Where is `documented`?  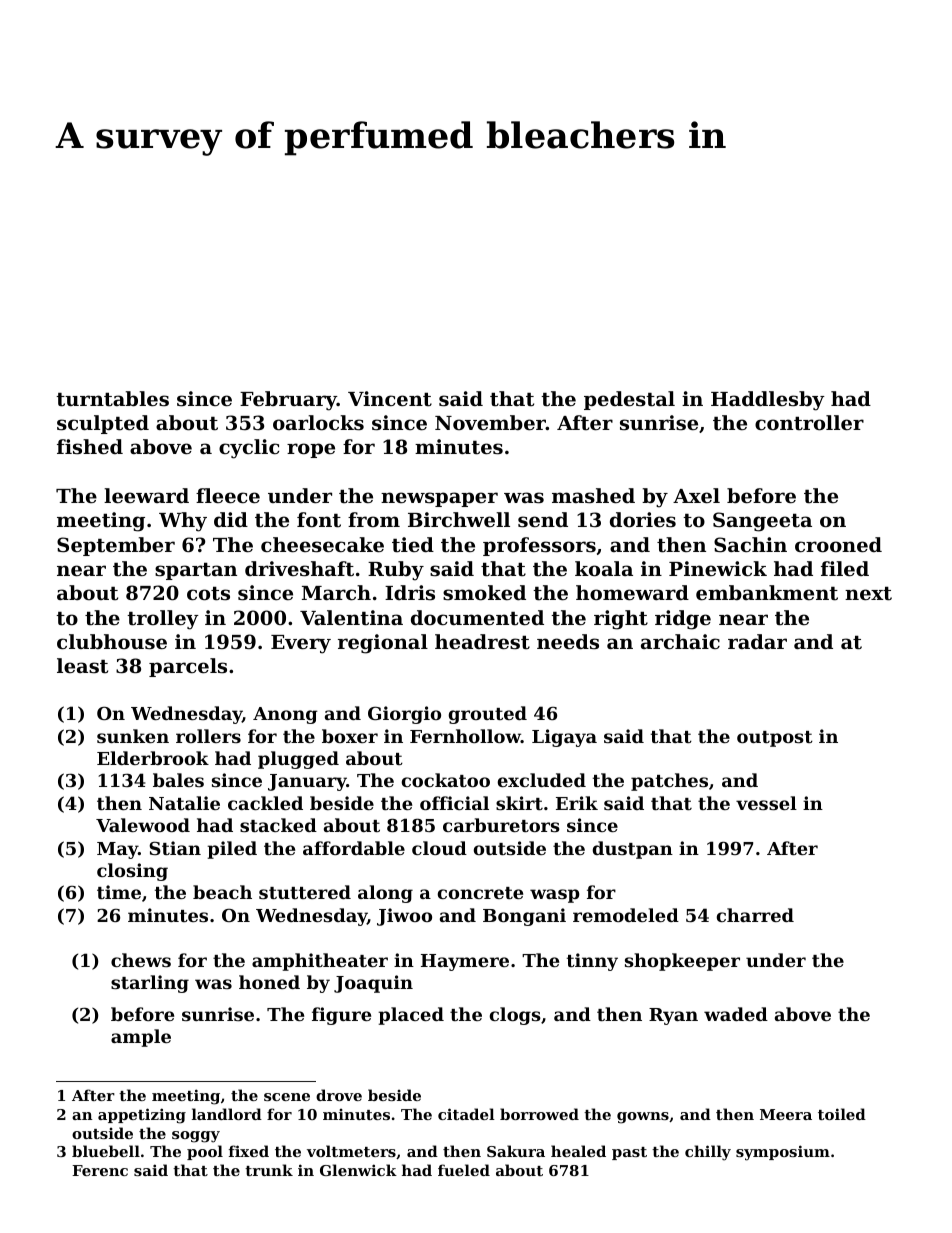 documented is located at coordinates (477, 617).
